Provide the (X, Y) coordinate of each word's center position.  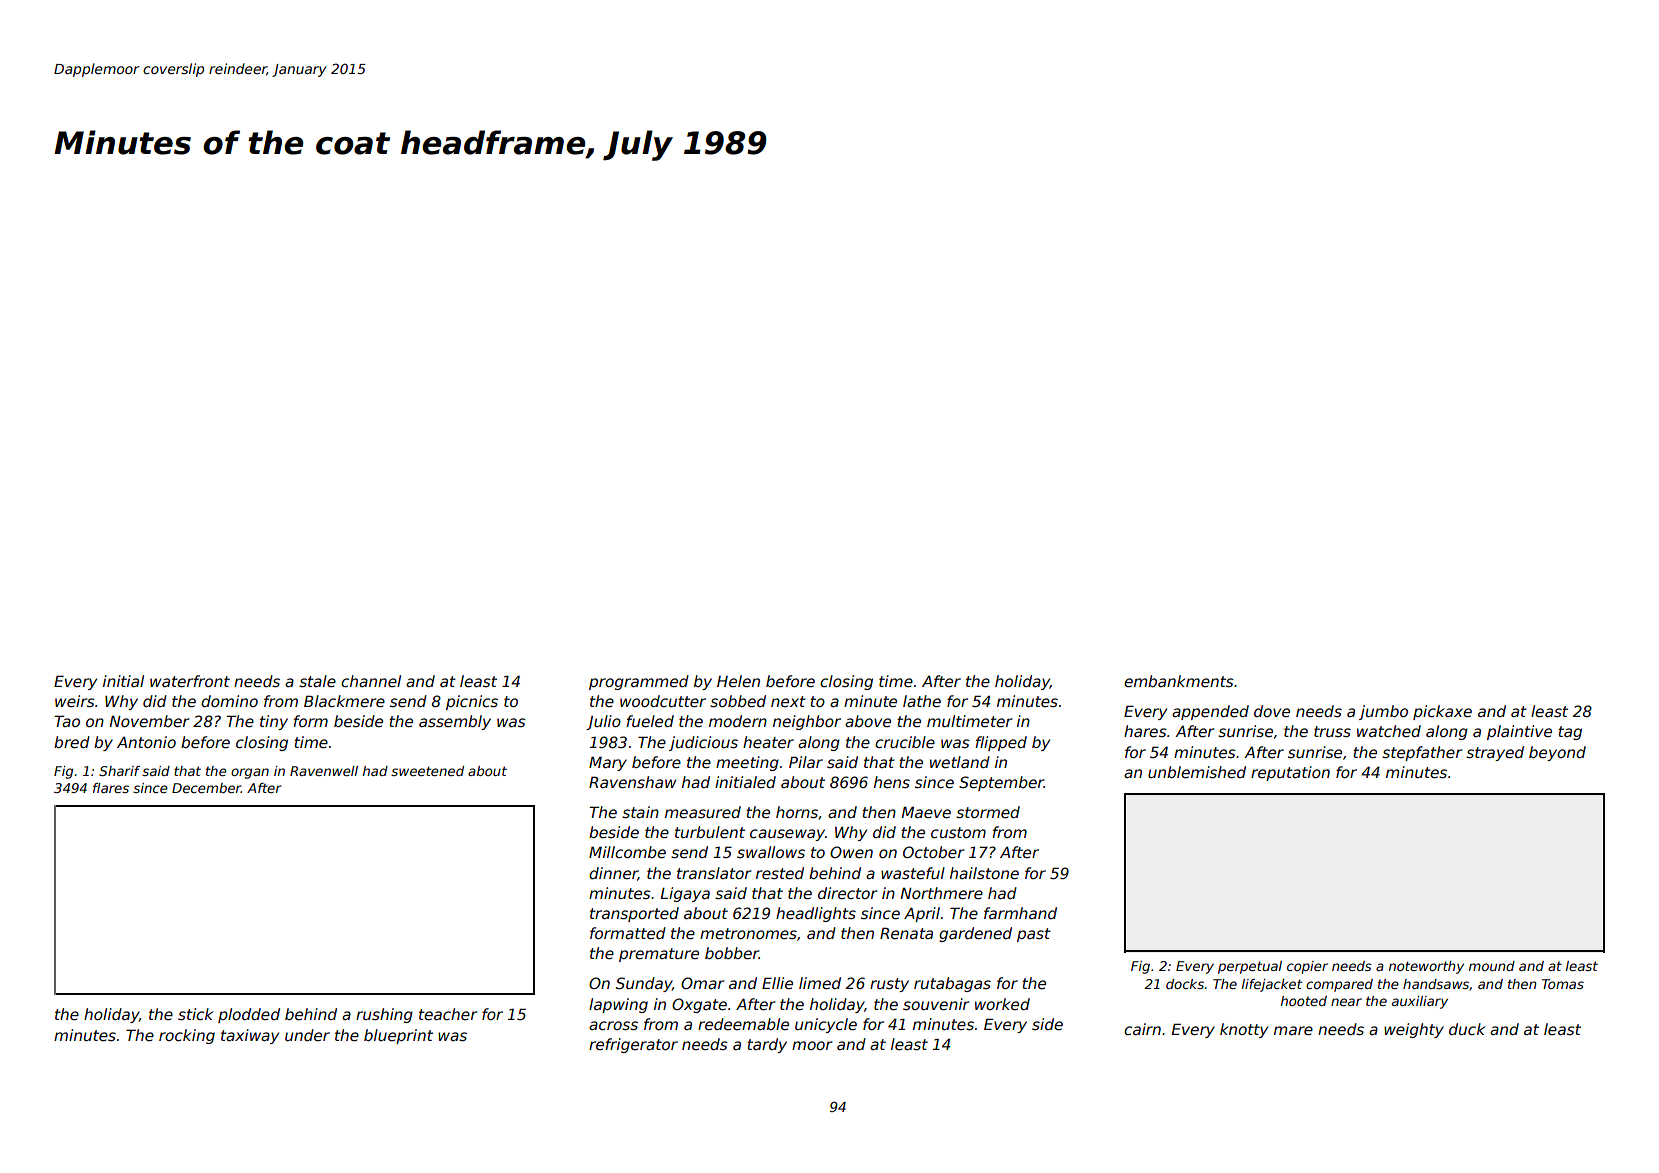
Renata (906, 933)
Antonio (146, 742)
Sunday (644, 984)
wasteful (913, 873)
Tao (67, 721)
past (1034, 935)
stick (195, 1014)
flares (111, 788)
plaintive (1519, 732)
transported (634, 914)
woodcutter (663, 701)
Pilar (806, 762)
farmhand (1020, 913)
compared (1339, 985)
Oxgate (699, 1005)
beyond (1557, 753)
